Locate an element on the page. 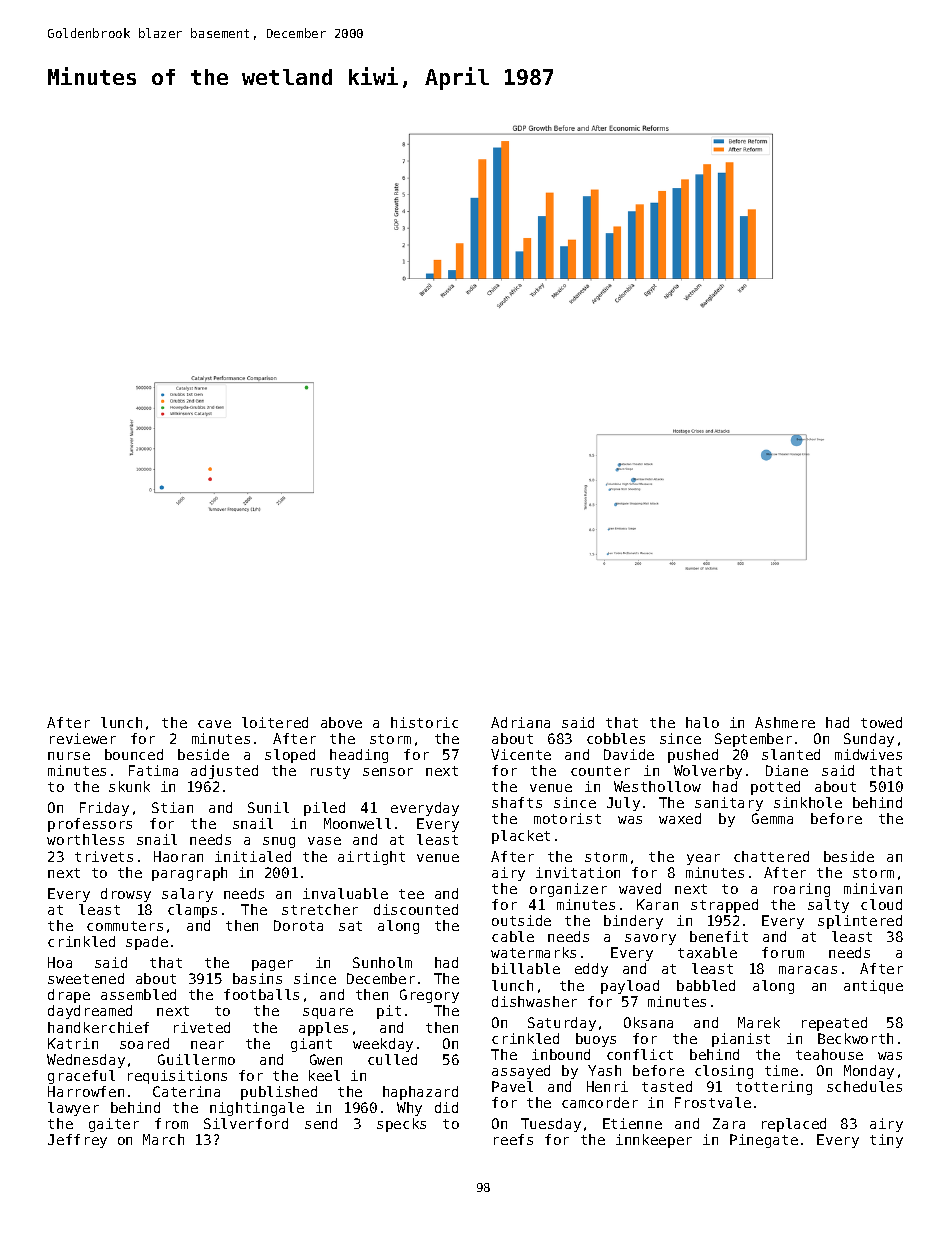 Image resolution: width=952 pixels, height=1233 pixels. dishwasher is located at coordinates (534, 1001).
